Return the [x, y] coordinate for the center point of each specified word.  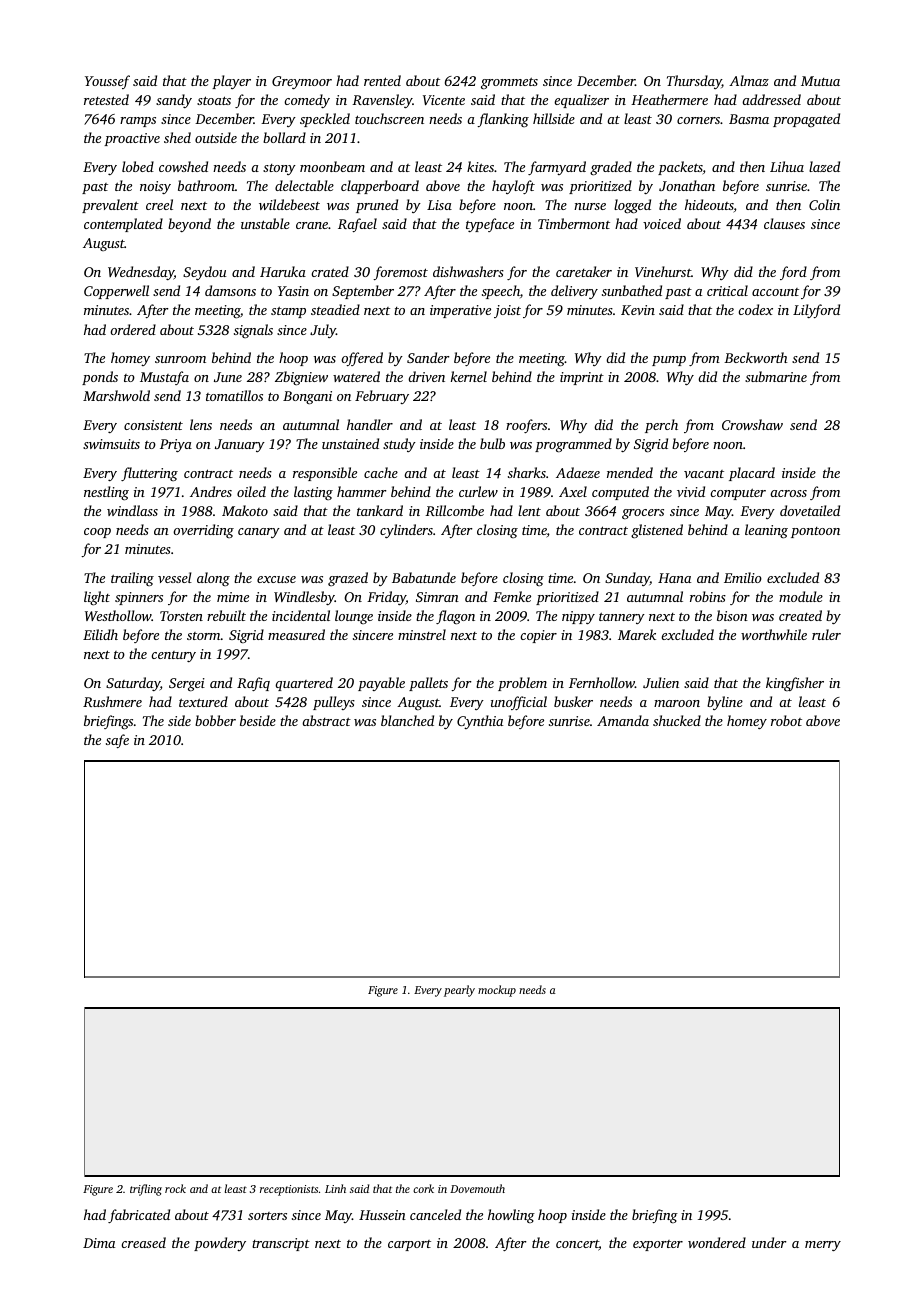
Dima [99, 1243]
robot [786, 720]
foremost [400, 273]
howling [511, 1216]
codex [755, 309]
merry [823, 1246]
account [775, 292]
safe [117, 741]
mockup [497, 991]
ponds [100, 378]
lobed [138, 166]
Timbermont [574, 223]
